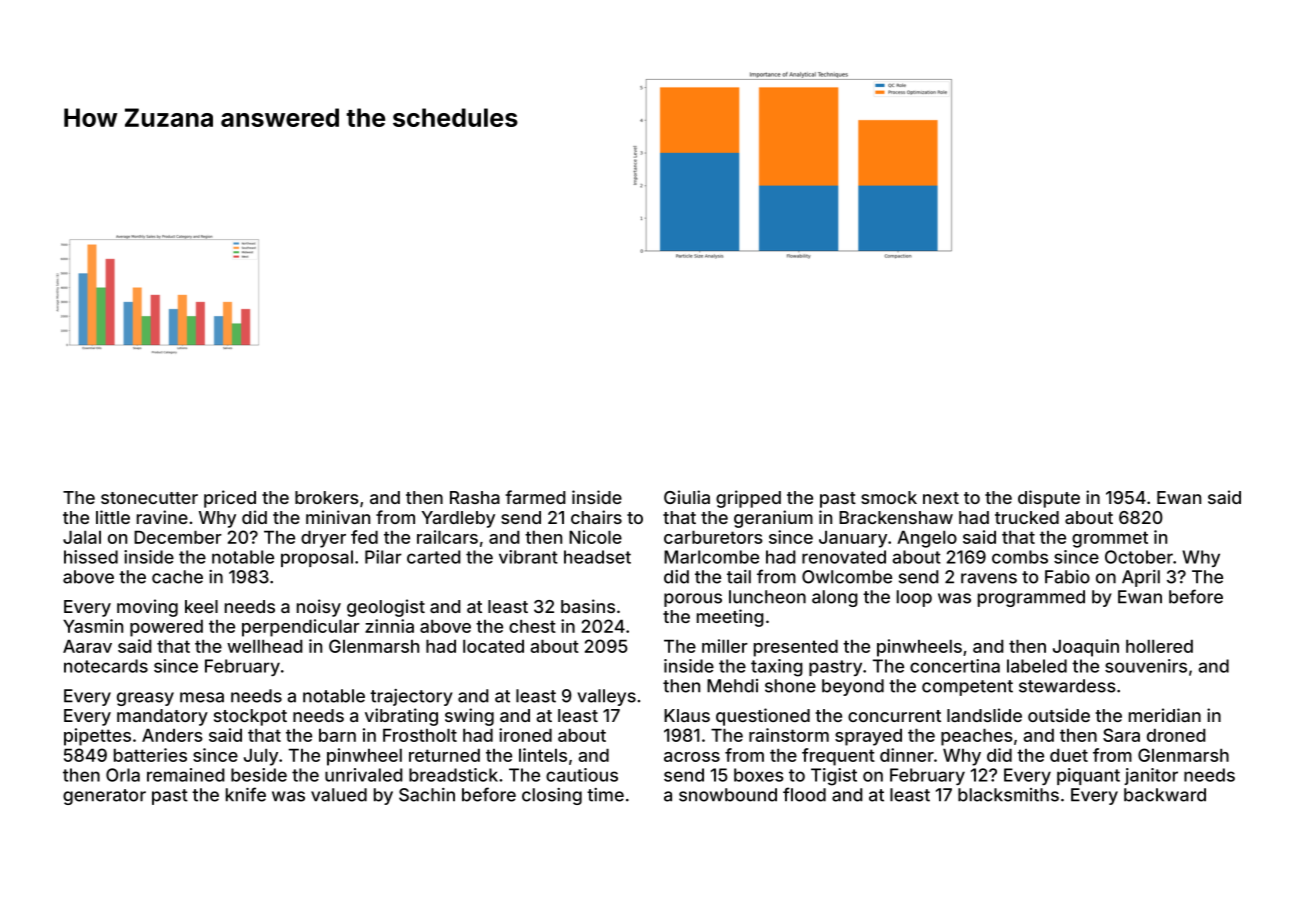 This screenshot has height=924, width=1308. I want to click on basins, so click(588, 606).
